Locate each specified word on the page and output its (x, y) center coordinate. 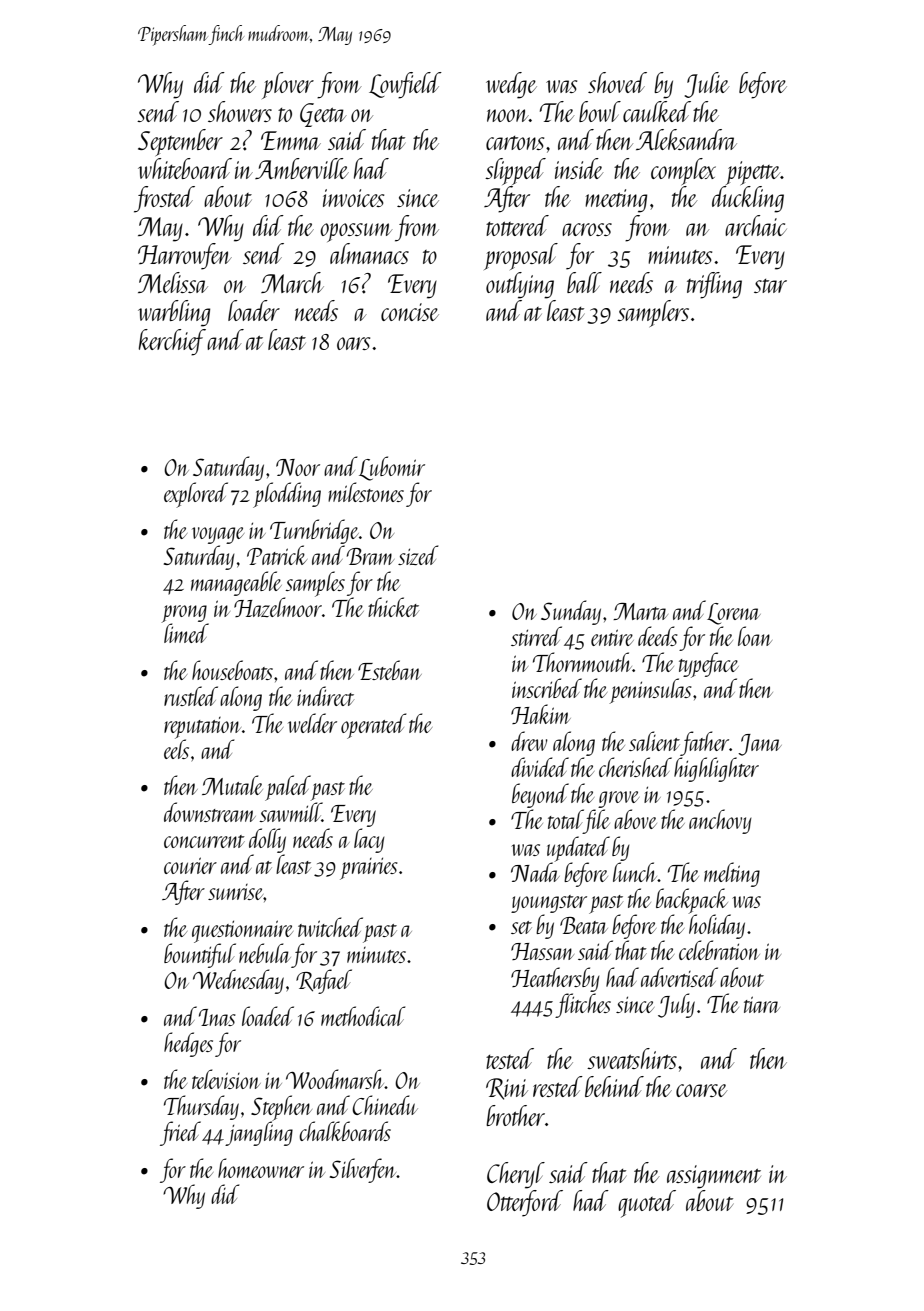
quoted (647, 1204)
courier (190, 865)
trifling (714, 285)
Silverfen (363, 1170)
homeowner (261, 1168)
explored (196, 495)
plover (288, 85)
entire (612, 637)
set (521, 927)
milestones (366, 492)
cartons (515, 143)
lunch (635, 872)
